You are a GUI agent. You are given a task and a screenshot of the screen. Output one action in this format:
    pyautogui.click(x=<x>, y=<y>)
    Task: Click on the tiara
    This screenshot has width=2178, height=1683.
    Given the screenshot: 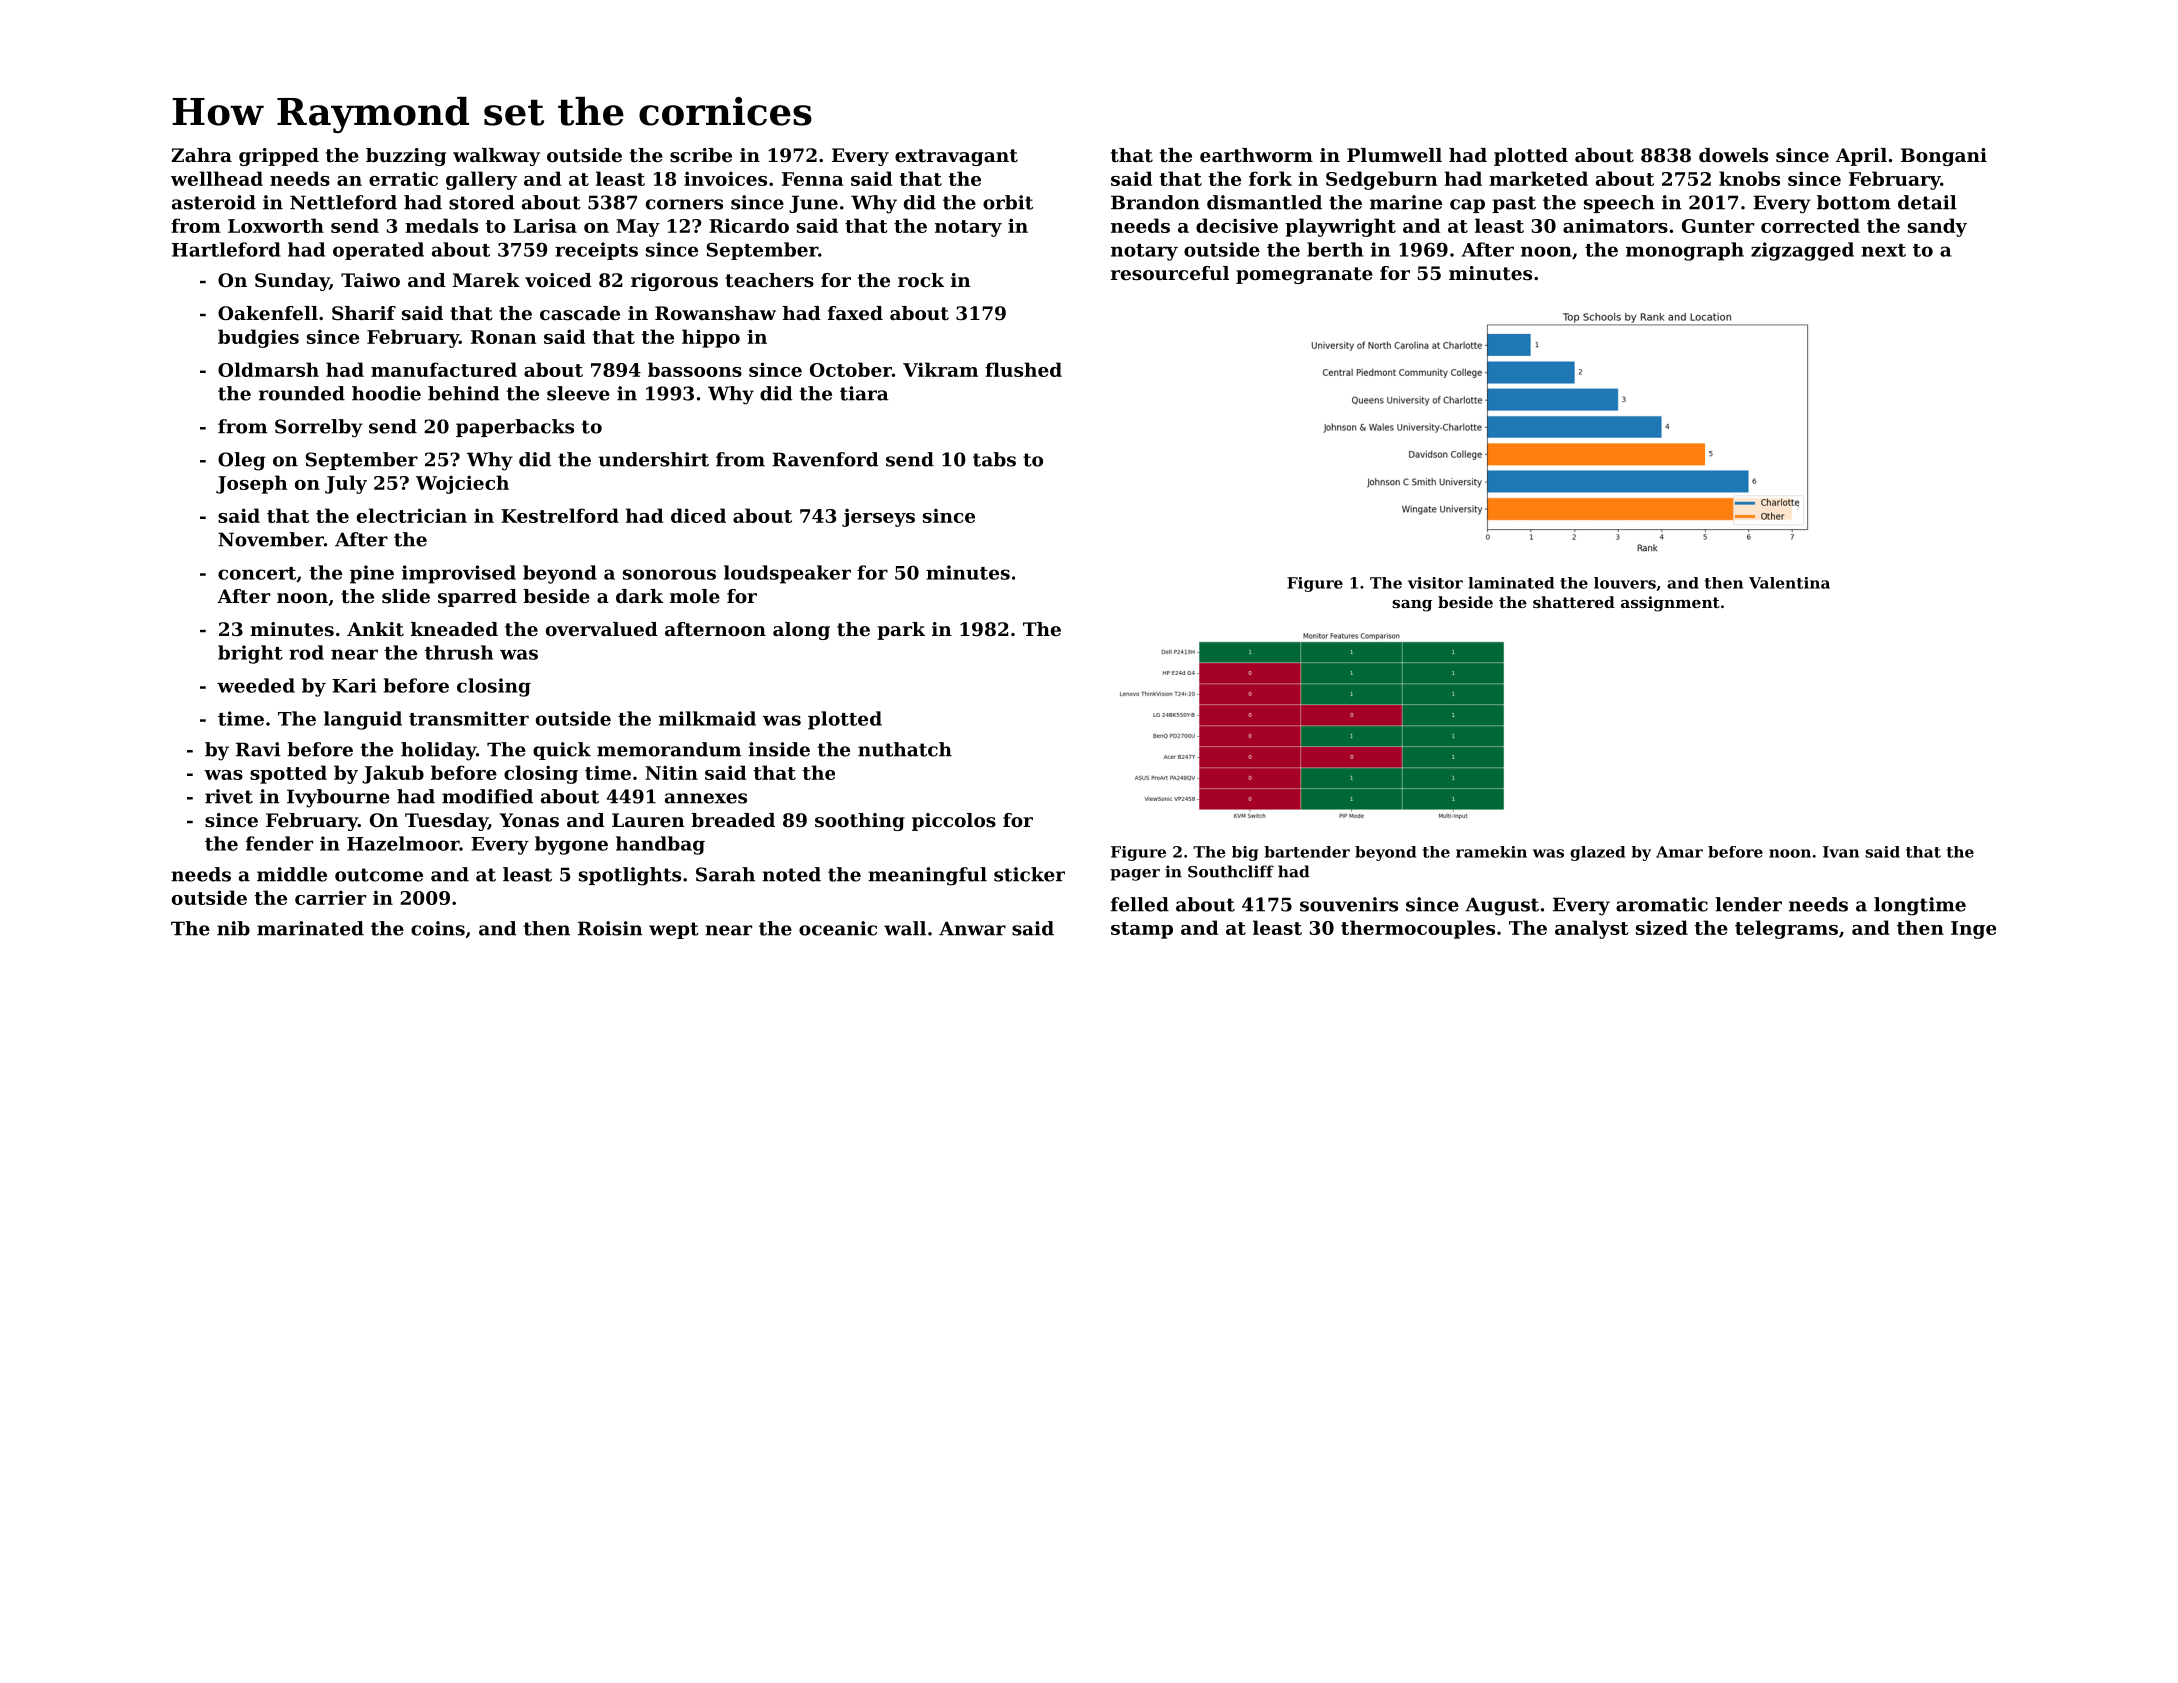 What is the action you would take?
    pyautogui.click(x=864, y=393)
